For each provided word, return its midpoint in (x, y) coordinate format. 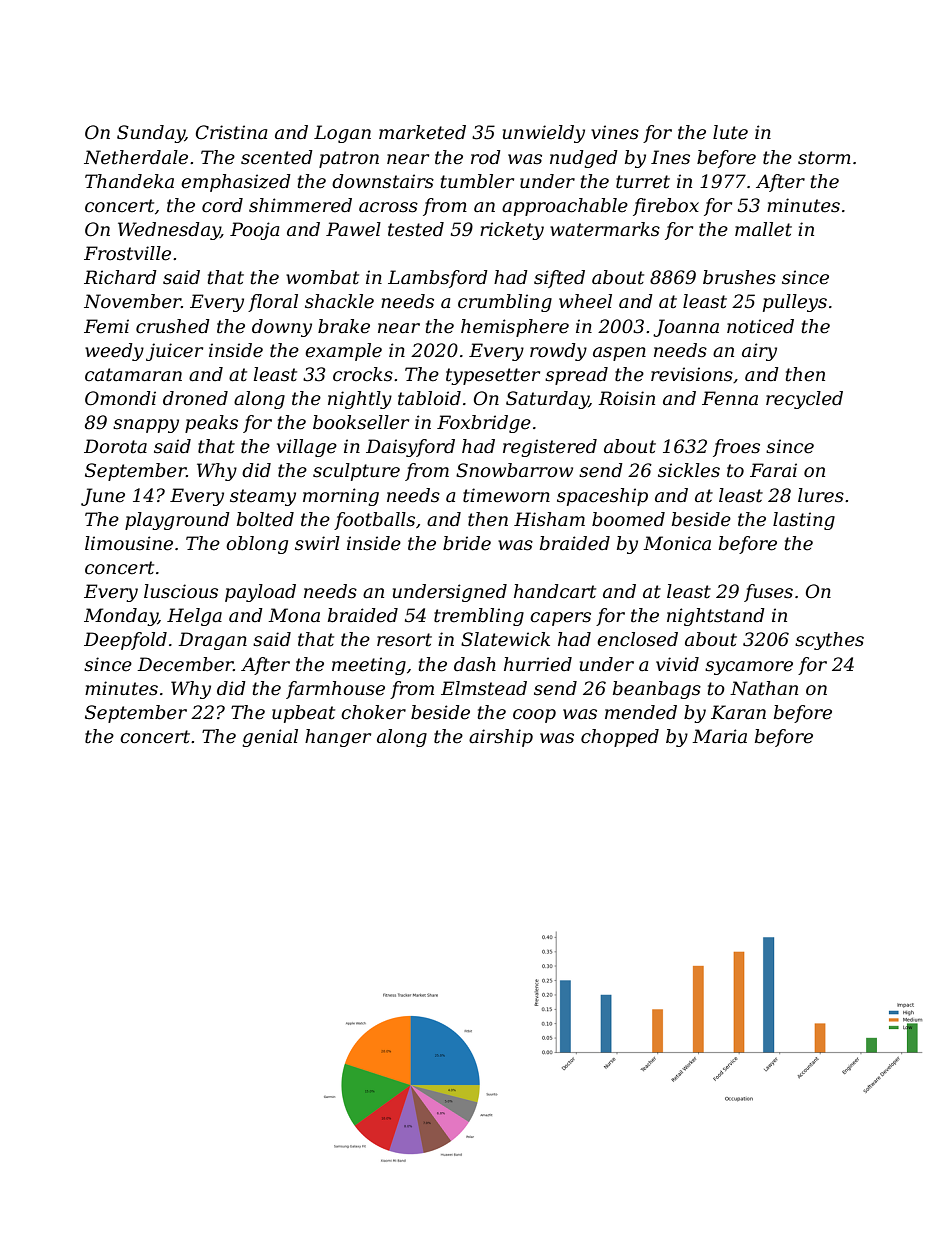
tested (416, 229)
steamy (263, 497)
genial (270, 738)
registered (550, 448)
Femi (106, 326)
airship (501, 738)
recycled (804, 400)
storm (824, 158)
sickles (689, 470)
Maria (719, 736)
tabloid (429, 398)
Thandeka (129, 181)
